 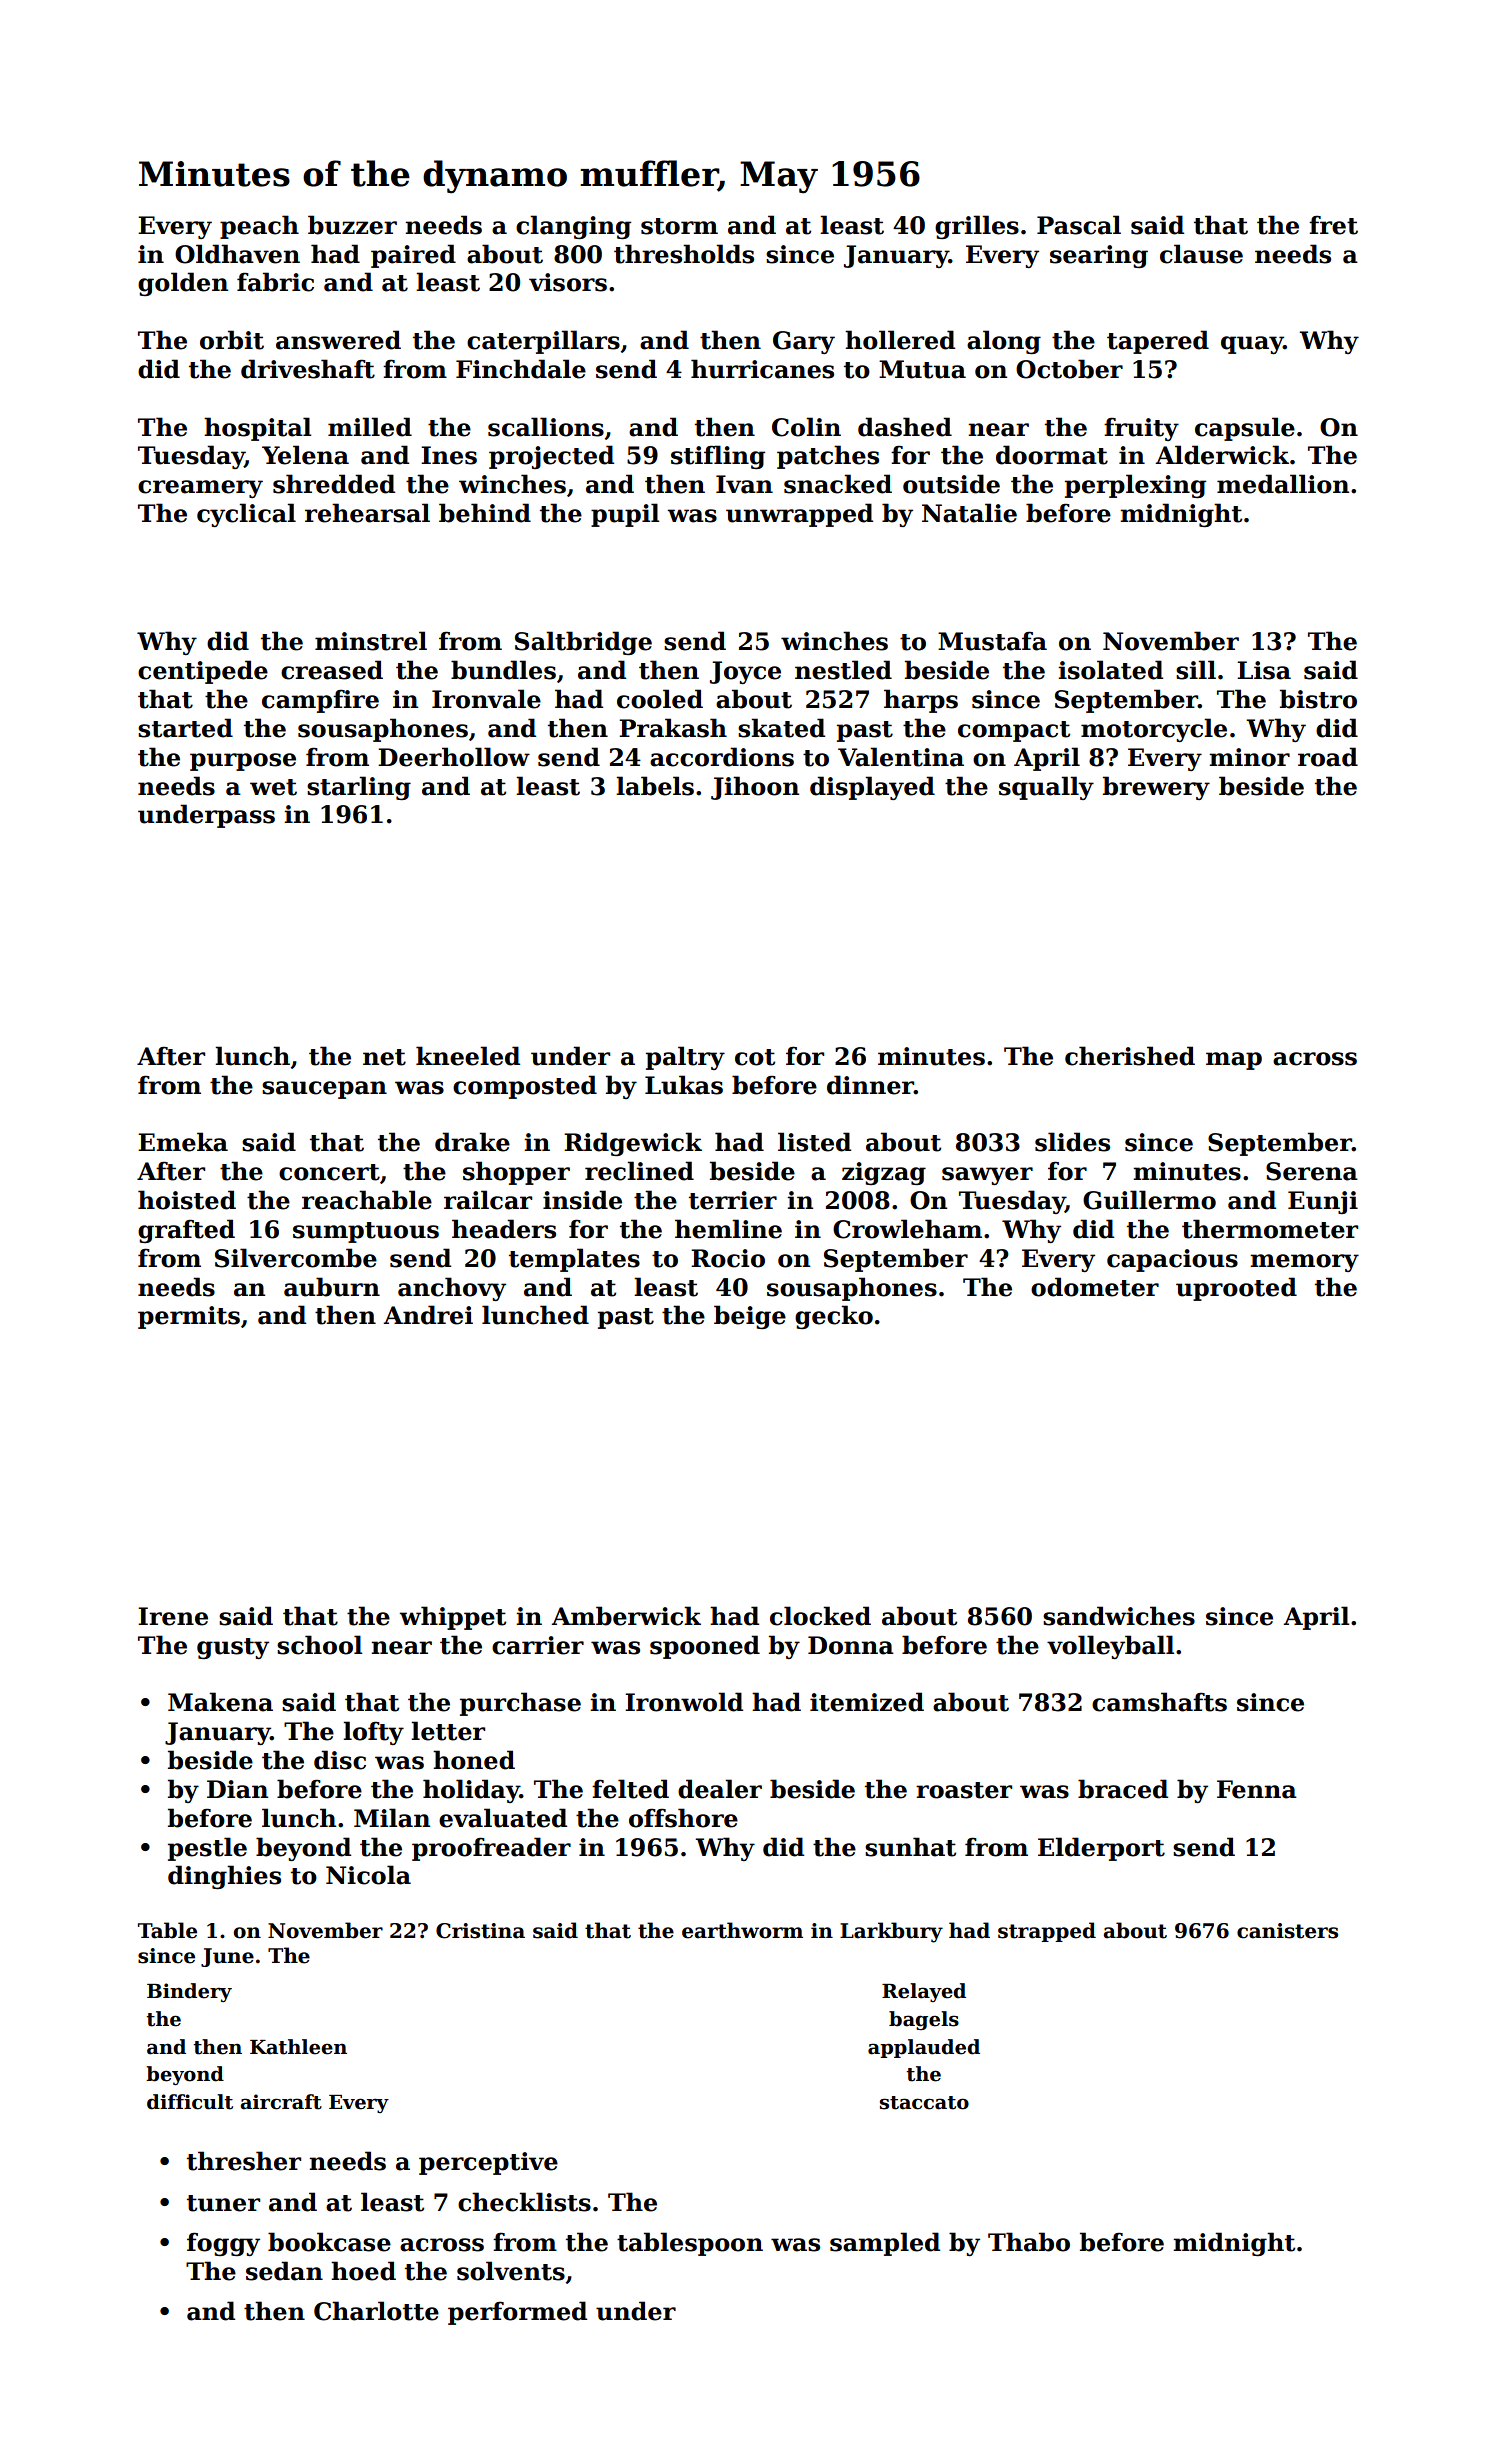 What do you see at coordinates (804, 342) in the image?
I see `Gary` at bounding box center [804, 342].
